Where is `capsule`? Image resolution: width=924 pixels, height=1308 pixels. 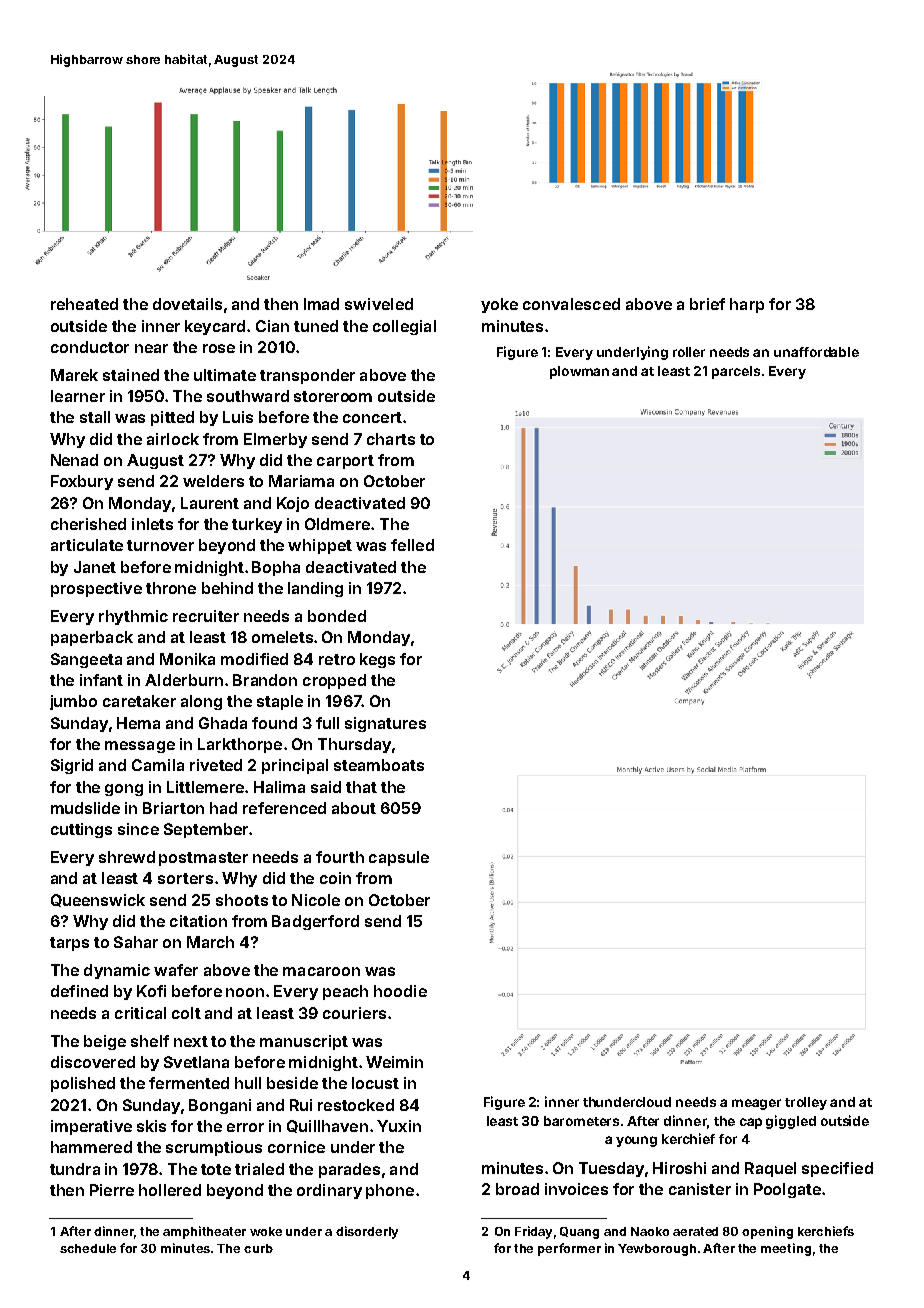
capsule is located at coordinates (399, 858).
